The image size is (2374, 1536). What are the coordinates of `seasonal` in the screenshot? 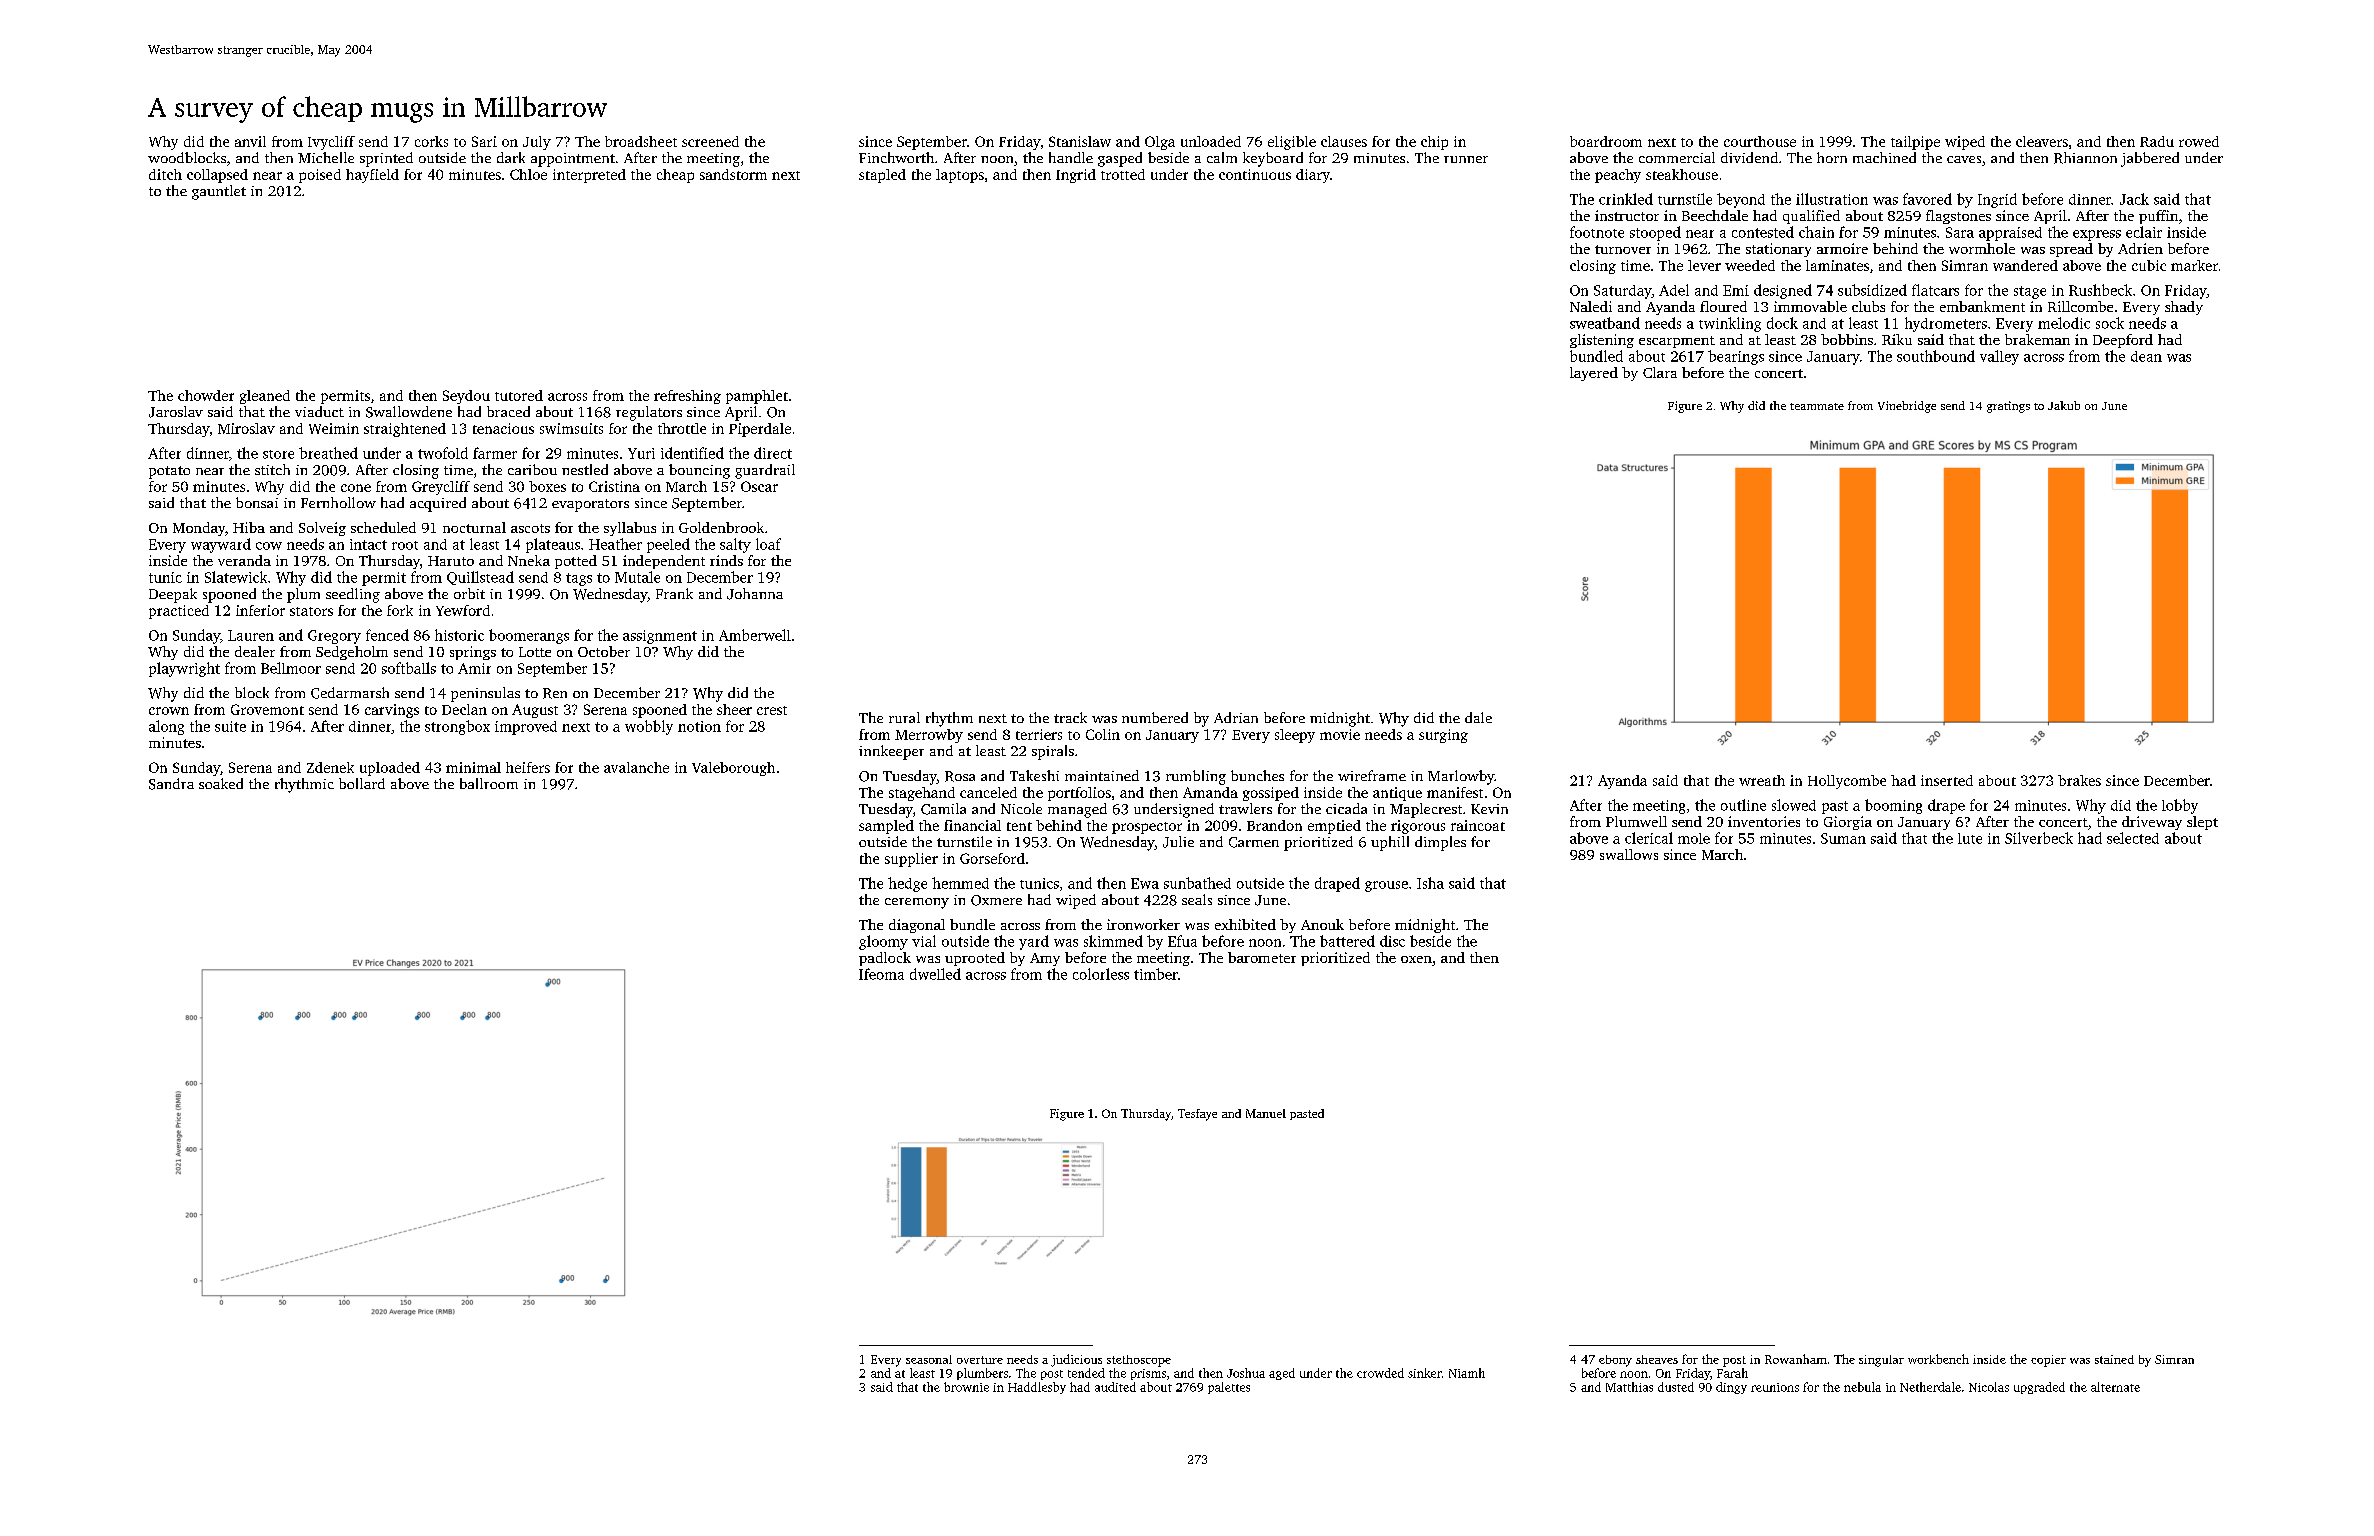 It's located at (929, 1359).
